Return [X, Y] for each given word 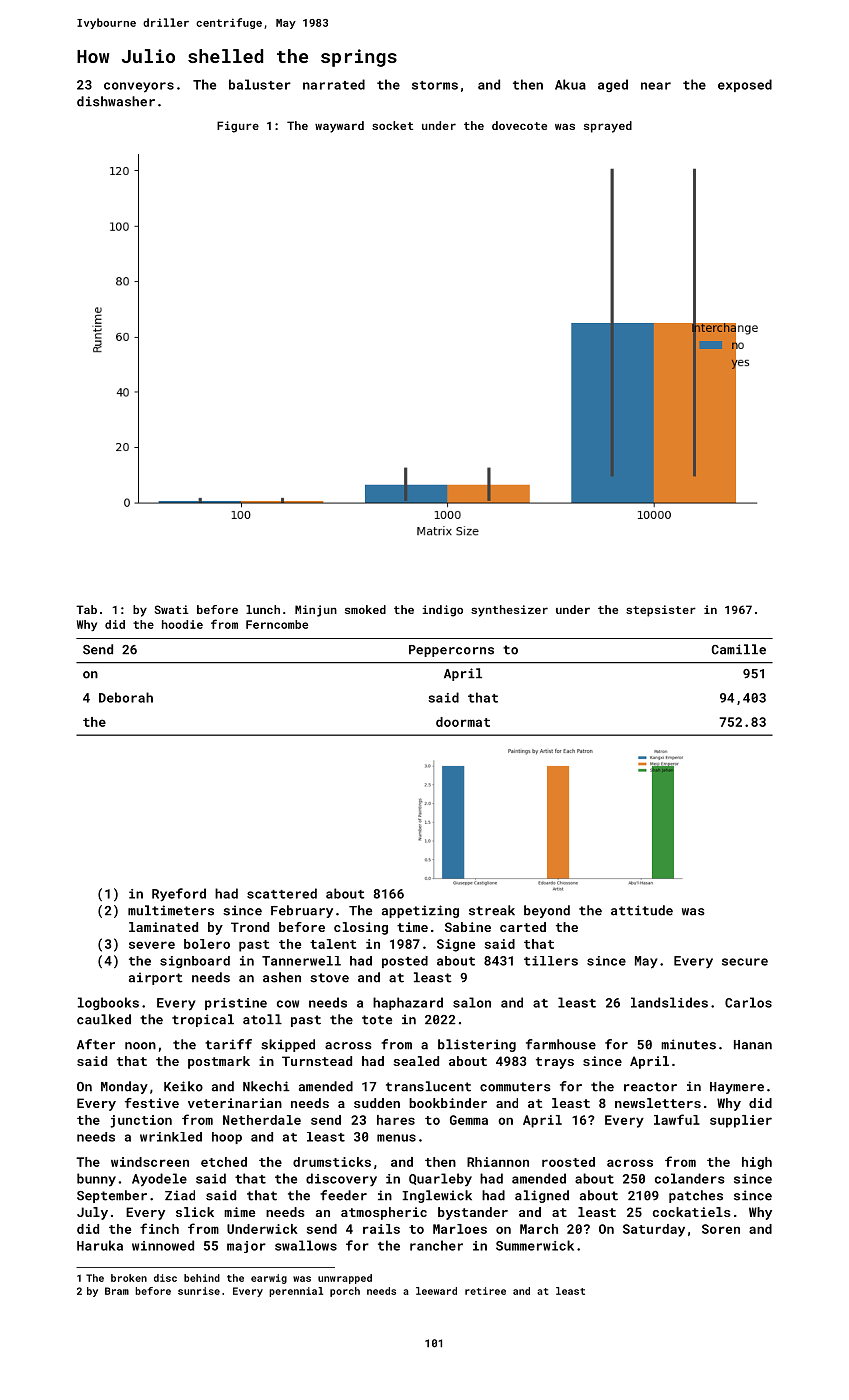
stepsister [661, 611]
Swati [172, 609]
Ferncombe [277, 624]
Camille [739, 649]
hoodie [182, 624]
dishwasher [116, 101]
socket [392, 125]
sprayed [608, 127]
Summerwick [535, 1245]
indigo [442, 611]
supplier [741, 1121]
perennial [296, 1292]
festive [152, 1103]
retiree [485, 1291]
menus [396, 1138]
